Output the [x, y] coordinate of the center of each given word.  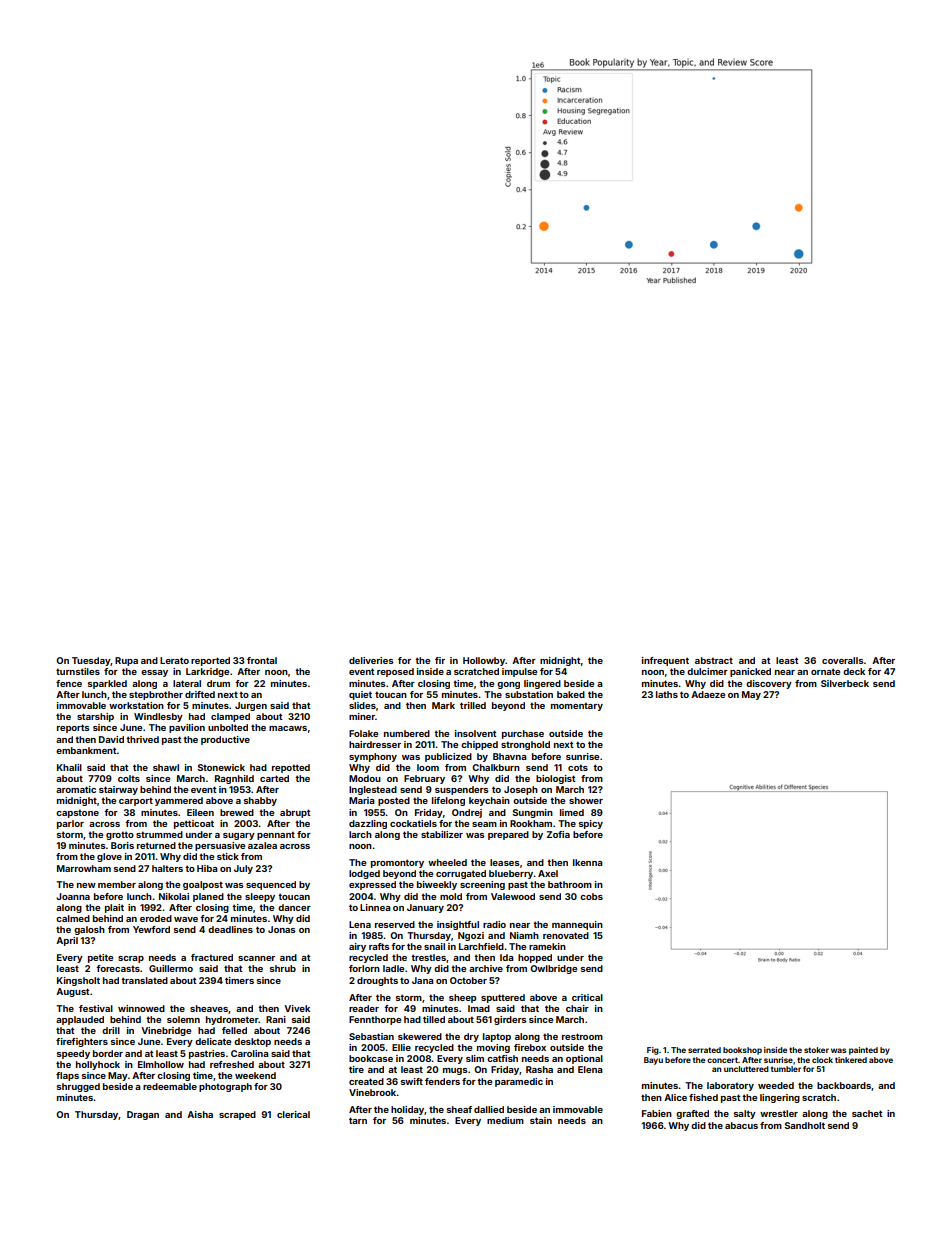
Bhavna [510, 756]
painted [863, 1051]
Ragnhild [234, 779]
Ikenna [588, 862]
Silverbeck [845, 683]
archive [486, 968]
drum [218, 683]
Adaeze [708, 694]
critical [587, 997]
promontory [397, 863]
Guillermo [171, 968]
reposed [395, 672]
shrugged [78, 1087]
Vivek [297, 1008]
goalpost [203, 885]
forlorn [364, 968]
